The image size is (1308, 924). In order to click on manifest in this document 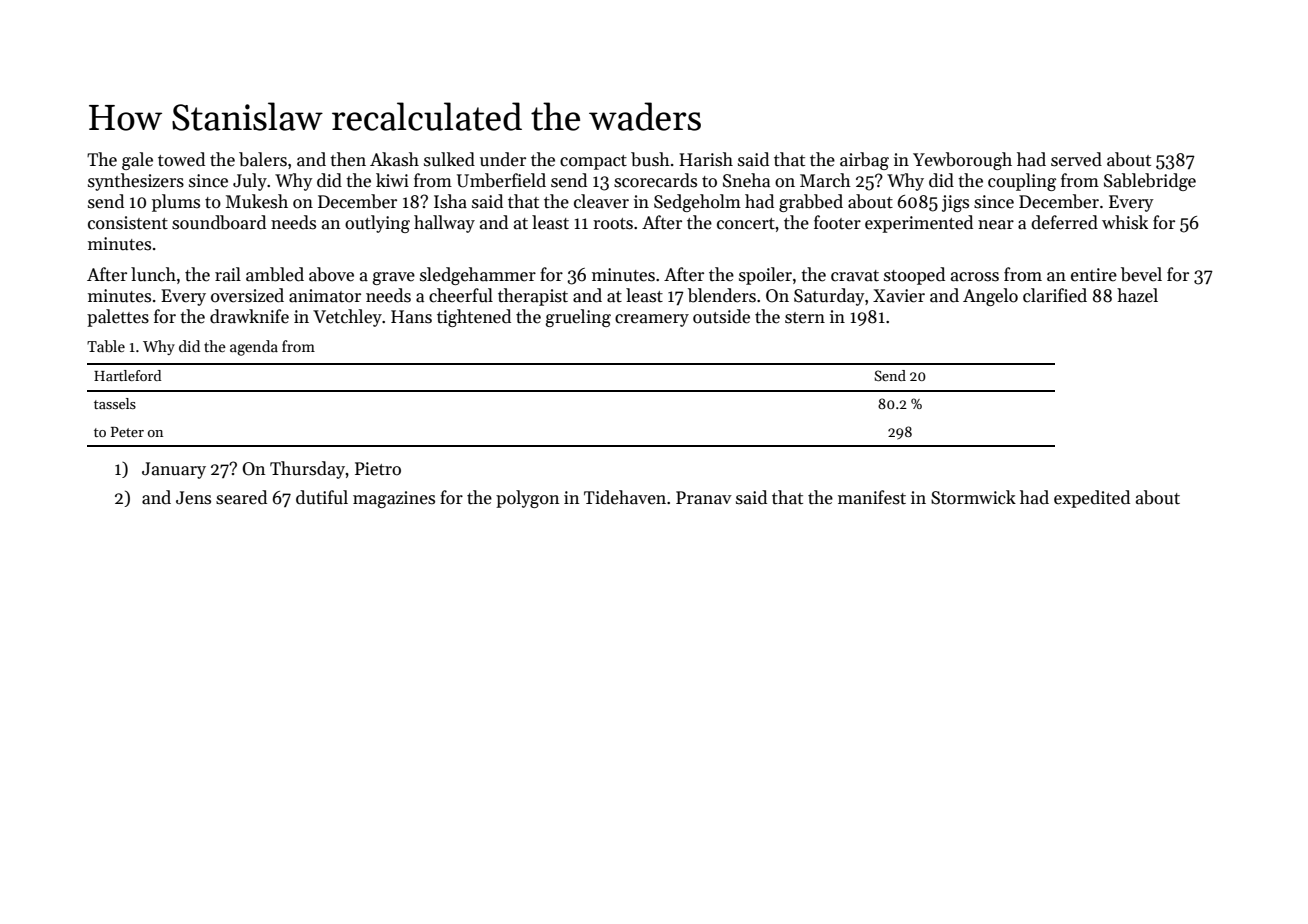, I will do `click(872, 497)`.
